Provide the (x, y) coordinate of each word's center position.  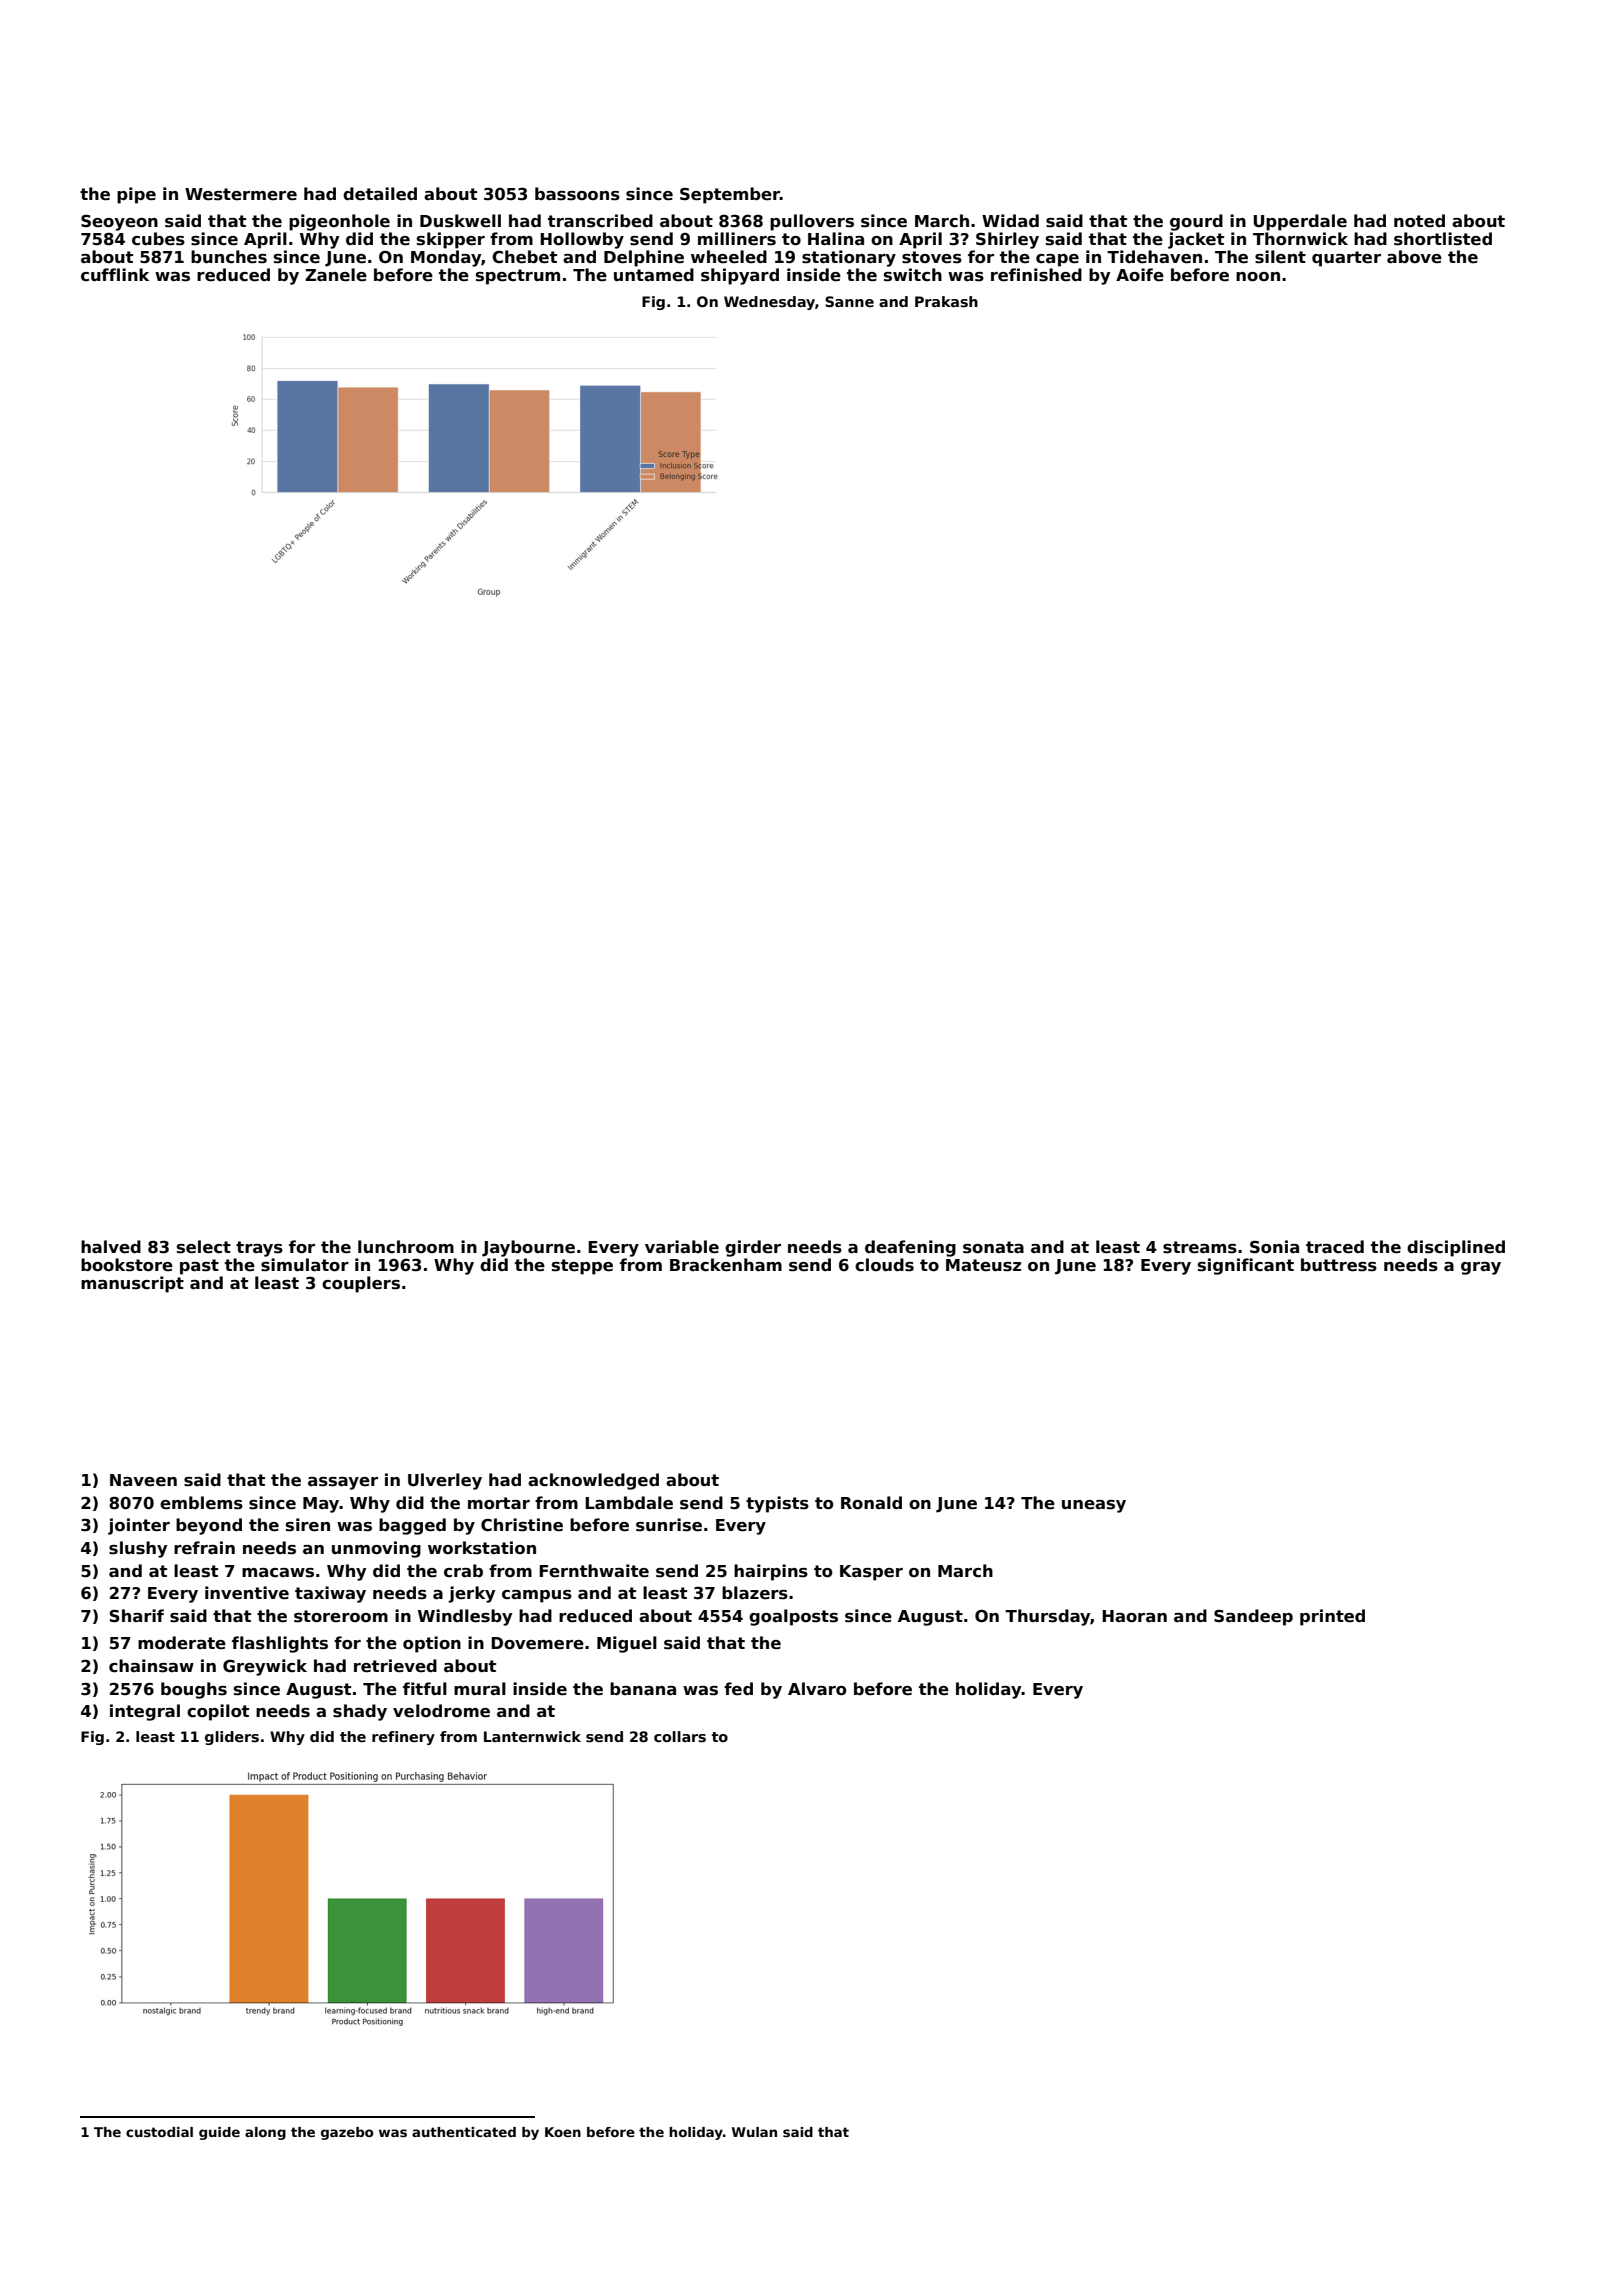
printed (1332, 1617)
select (204, 1247)
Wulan (754, 2132)
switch (913, 275)
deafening (910, 1248)
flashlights (280, 1644)
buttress (1339, 1265)
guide (219, 2133)
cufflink (115, 274)
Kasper (871, 1573)
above (1414, 257)
